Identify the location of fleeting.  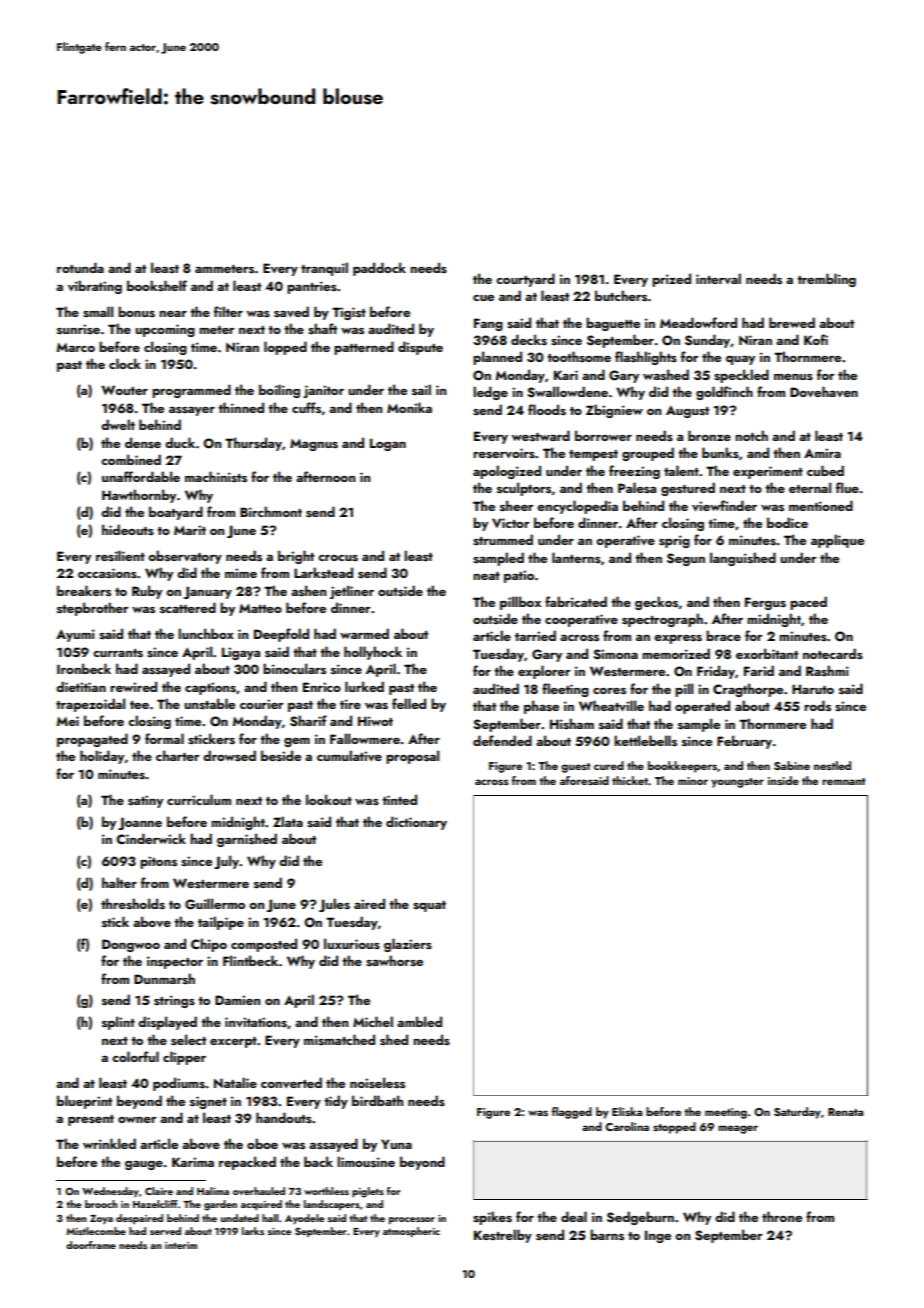
(565, 690).
